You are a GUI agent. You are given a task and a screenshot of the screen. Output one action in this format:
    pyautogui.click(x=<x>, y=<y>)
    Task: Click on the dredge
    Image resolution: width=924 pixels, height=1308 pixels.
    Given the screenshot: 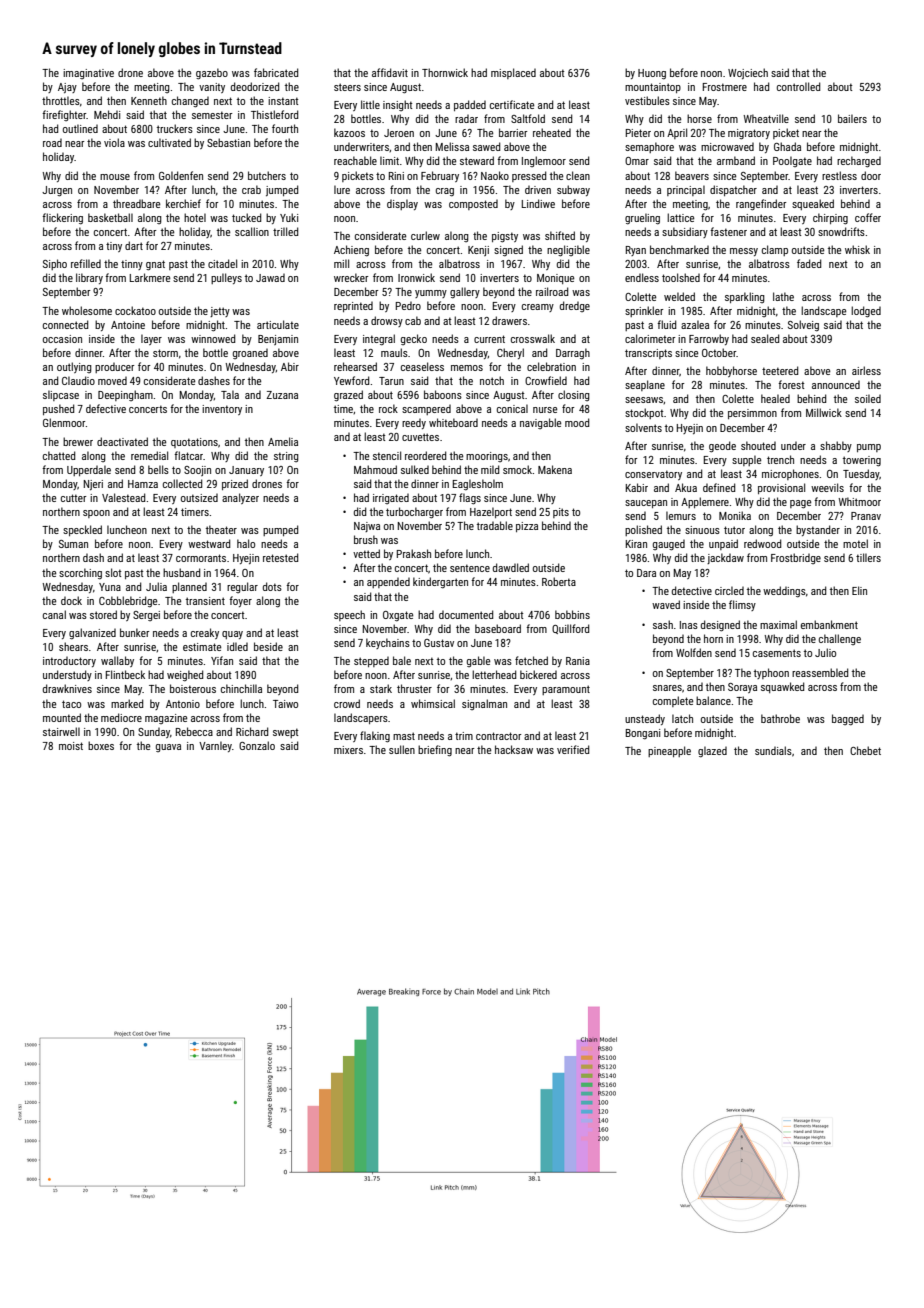 What is the action you would take?
    pyautogui.click(x=575, y=306)
